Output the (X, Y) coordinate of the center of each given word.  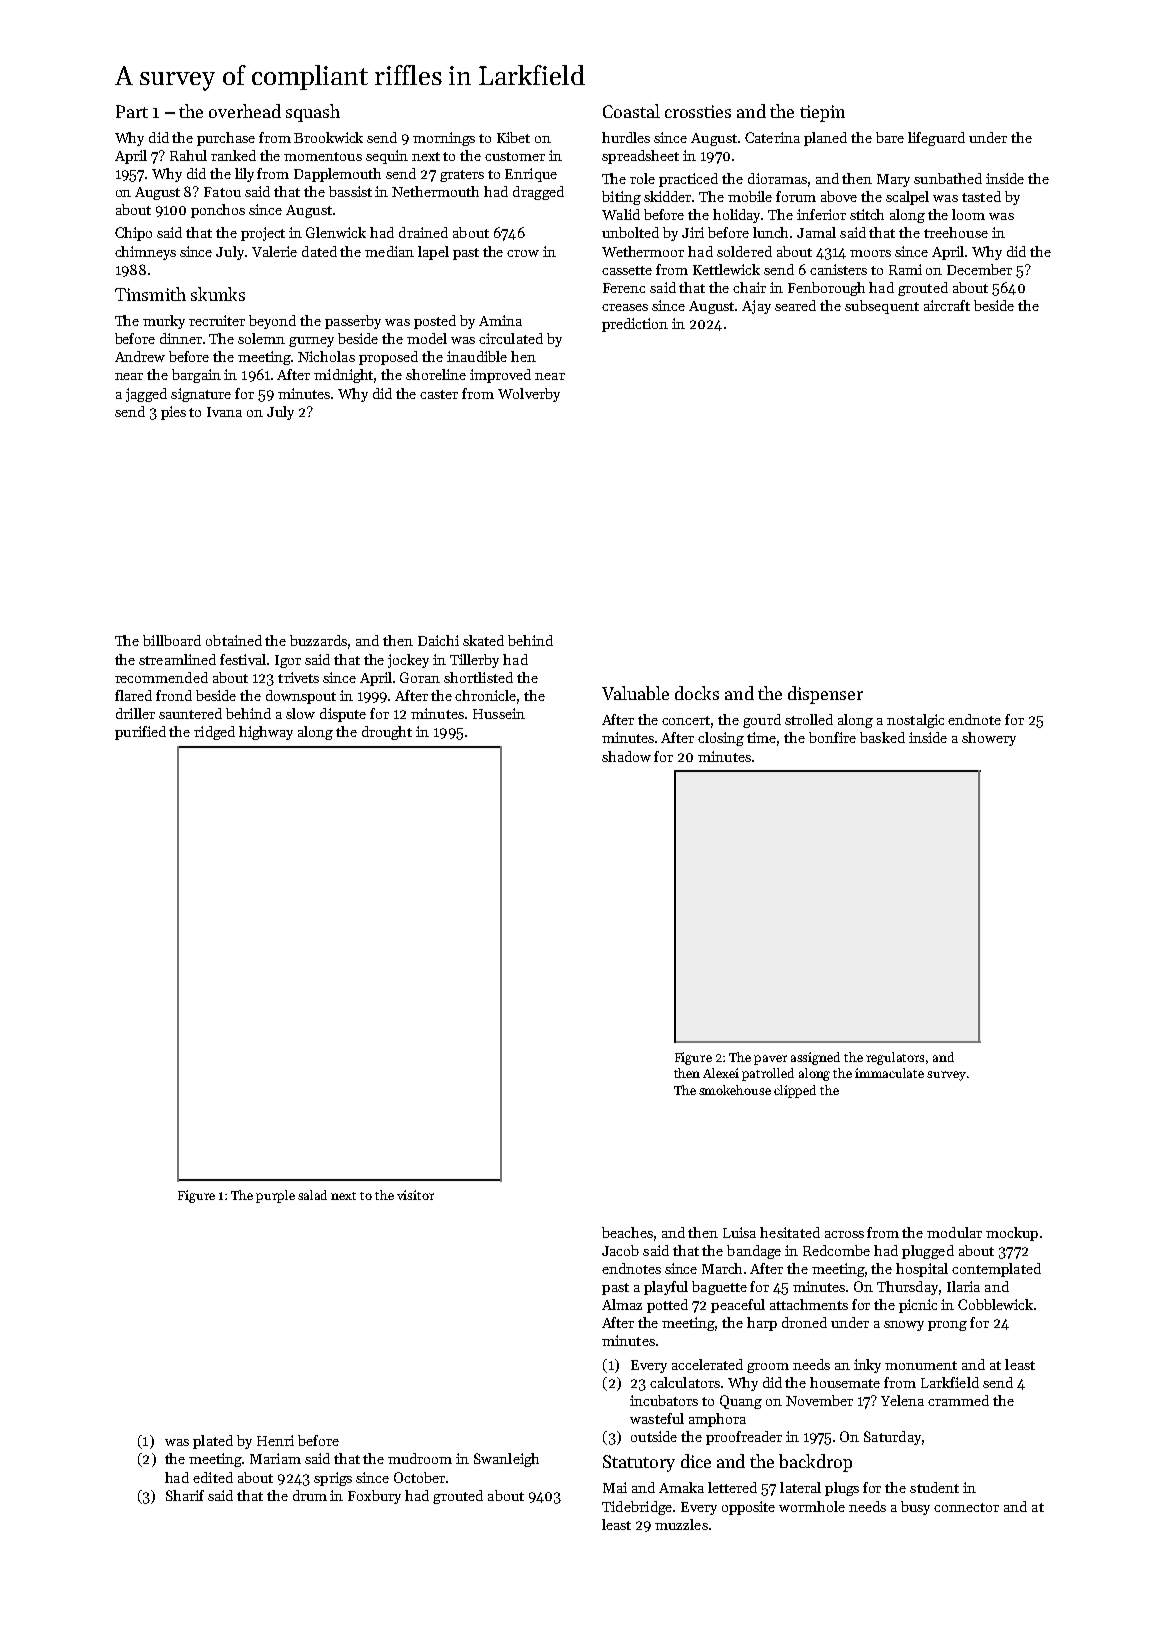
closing (721, 739)
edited (213, 1477)
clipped (795, 1091)
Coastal (631, 111)
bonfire (832, 737)
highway (266, 733)
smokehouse (735, 1090)
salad (312, 1195)
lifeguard (936, 139)
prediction (635, 325)
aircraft (947, 305)
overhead (245, 111)
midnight (344, 376)
